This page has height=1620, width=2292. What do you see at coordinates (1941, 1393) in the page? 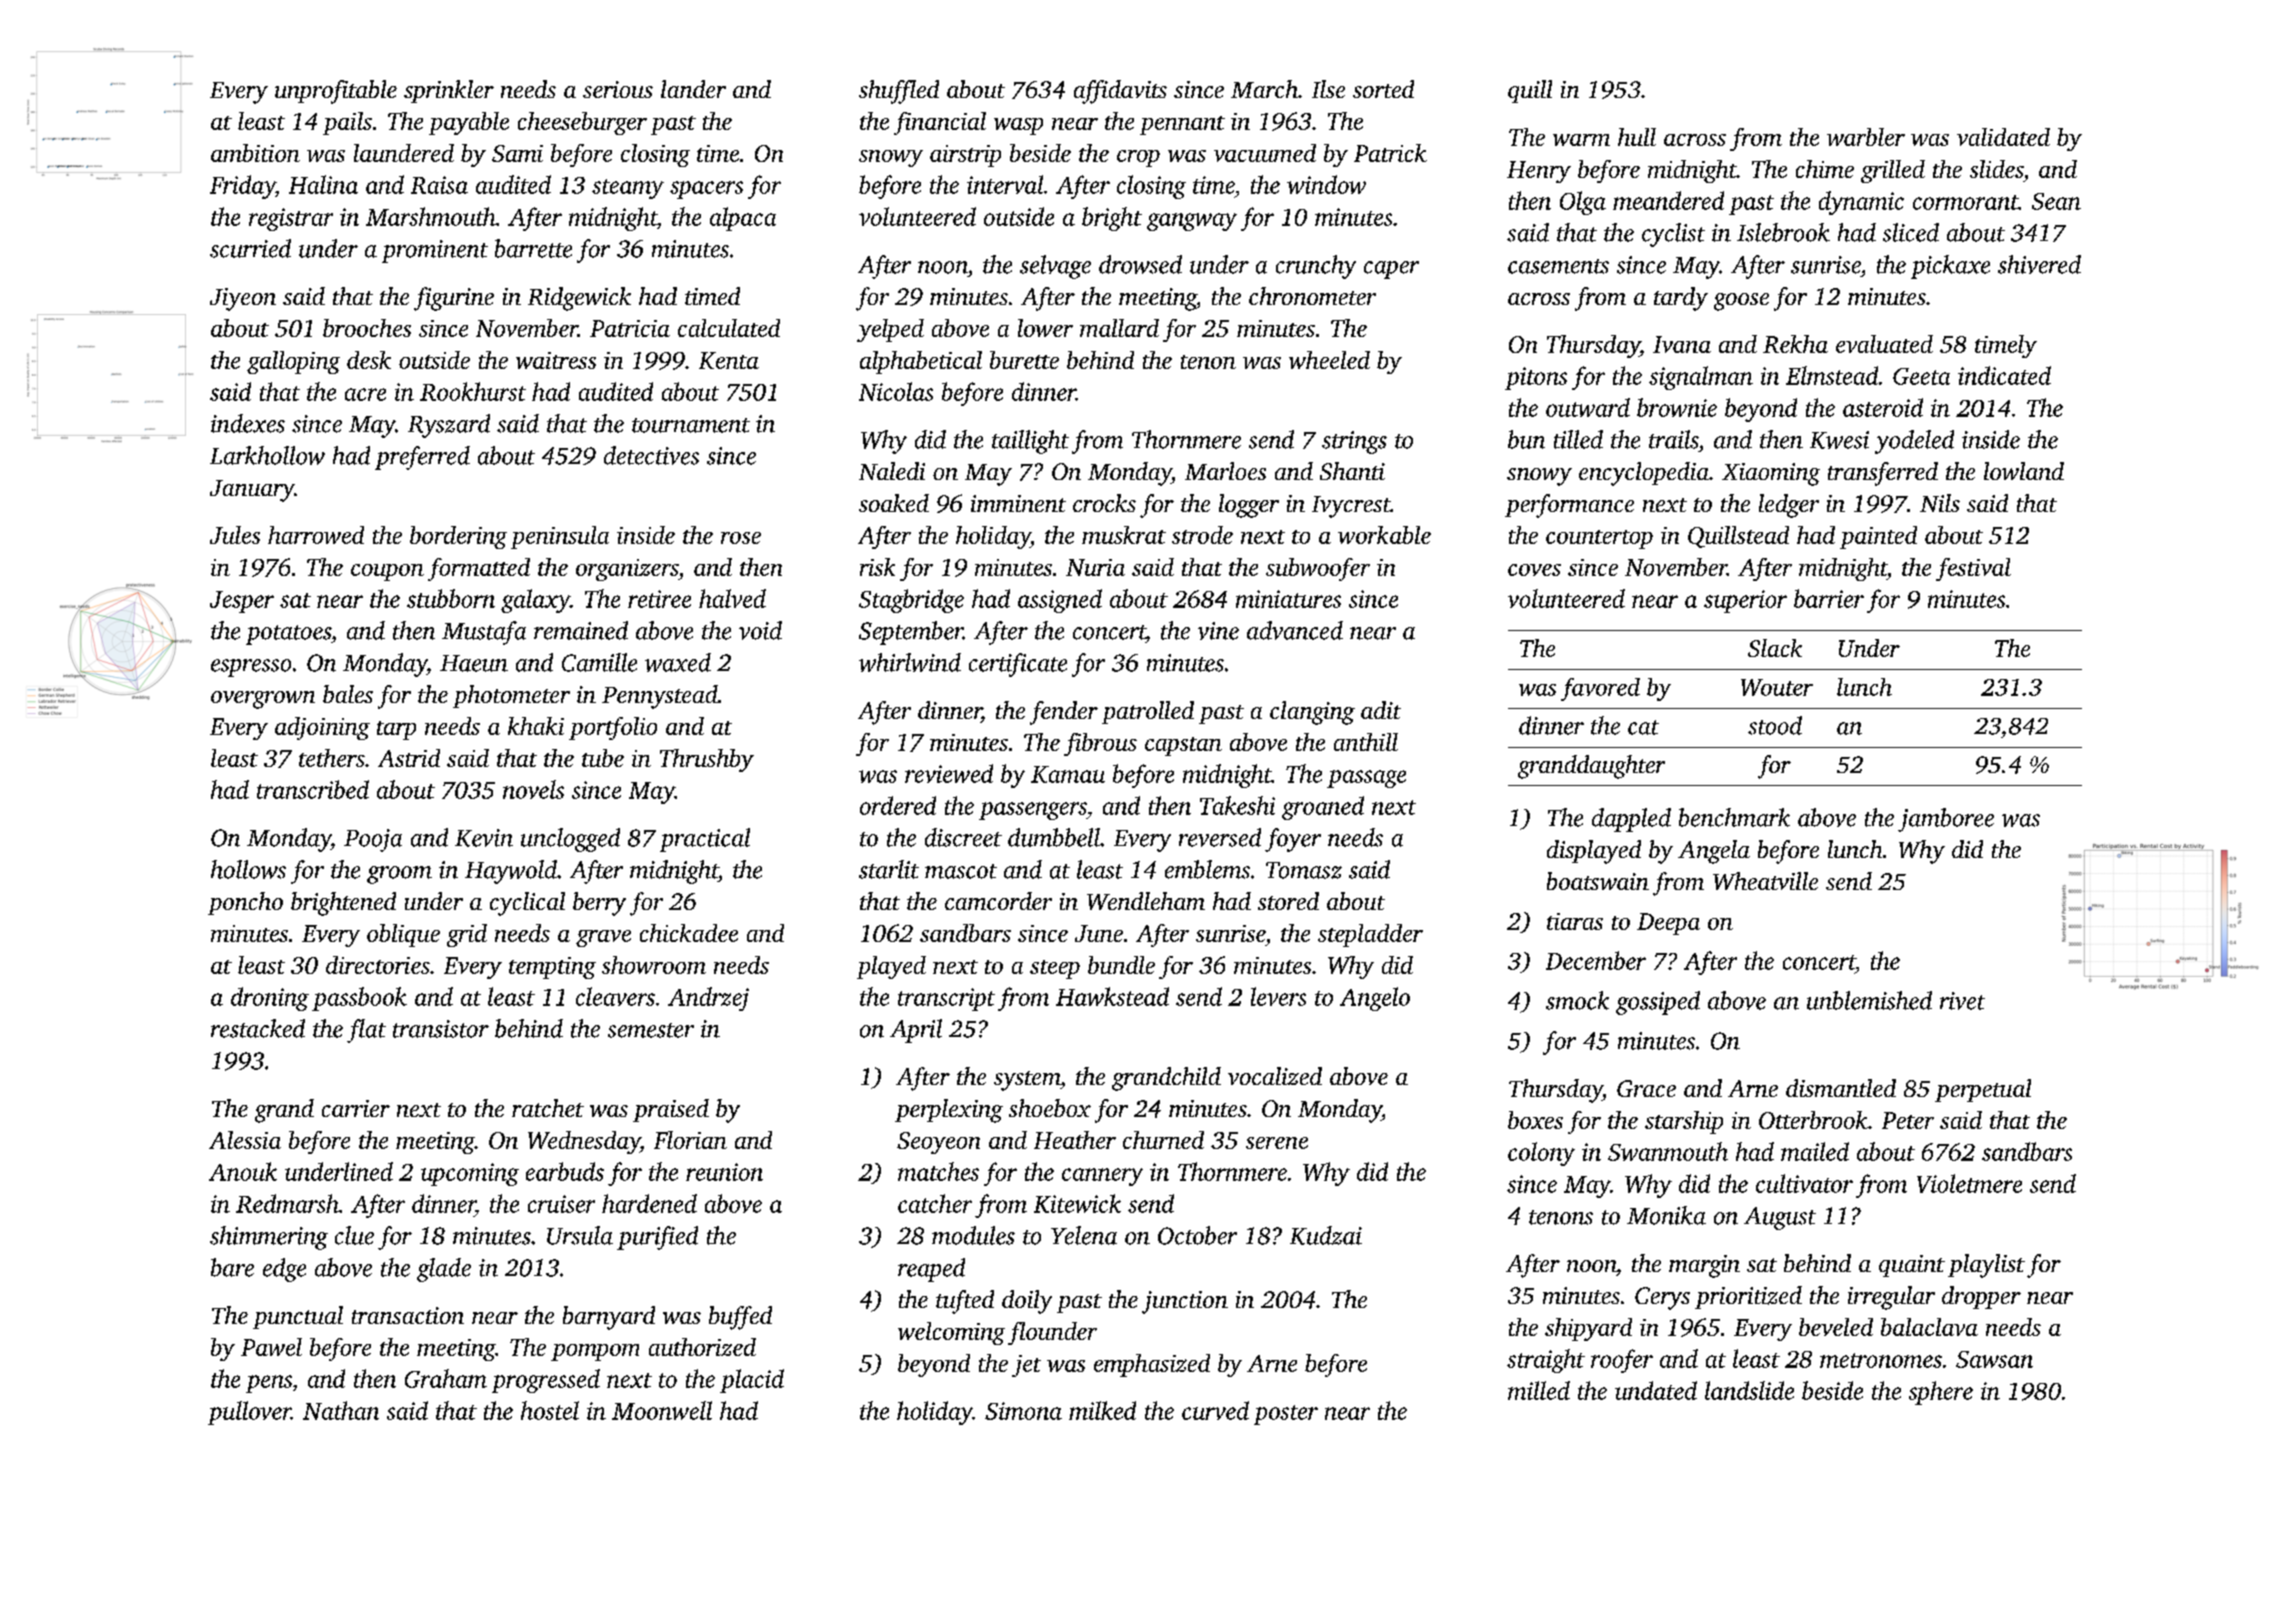
I see `sphere` at bounding box center [1941, 1393].
